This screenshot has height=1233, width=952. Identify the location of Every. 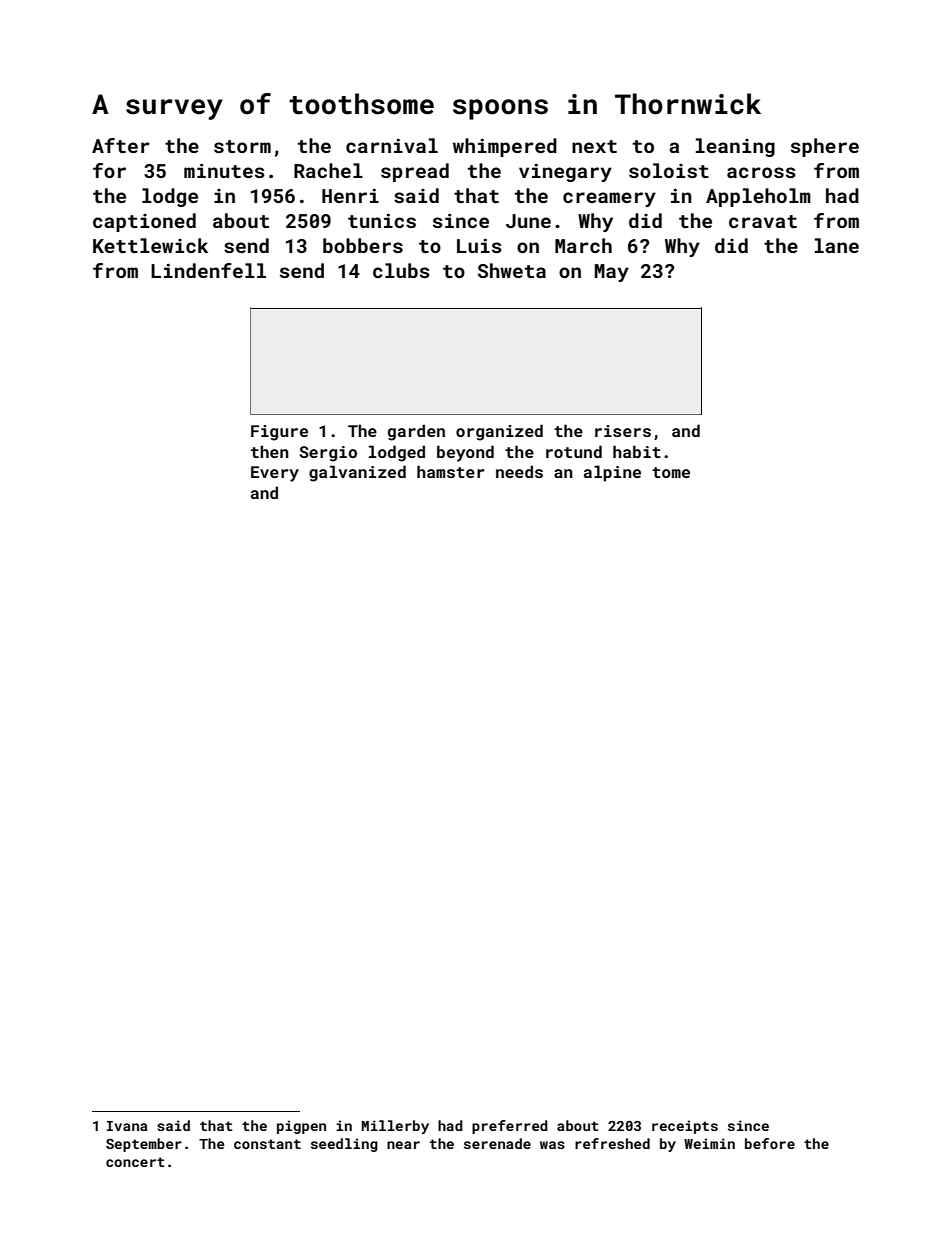
(275, 474).
